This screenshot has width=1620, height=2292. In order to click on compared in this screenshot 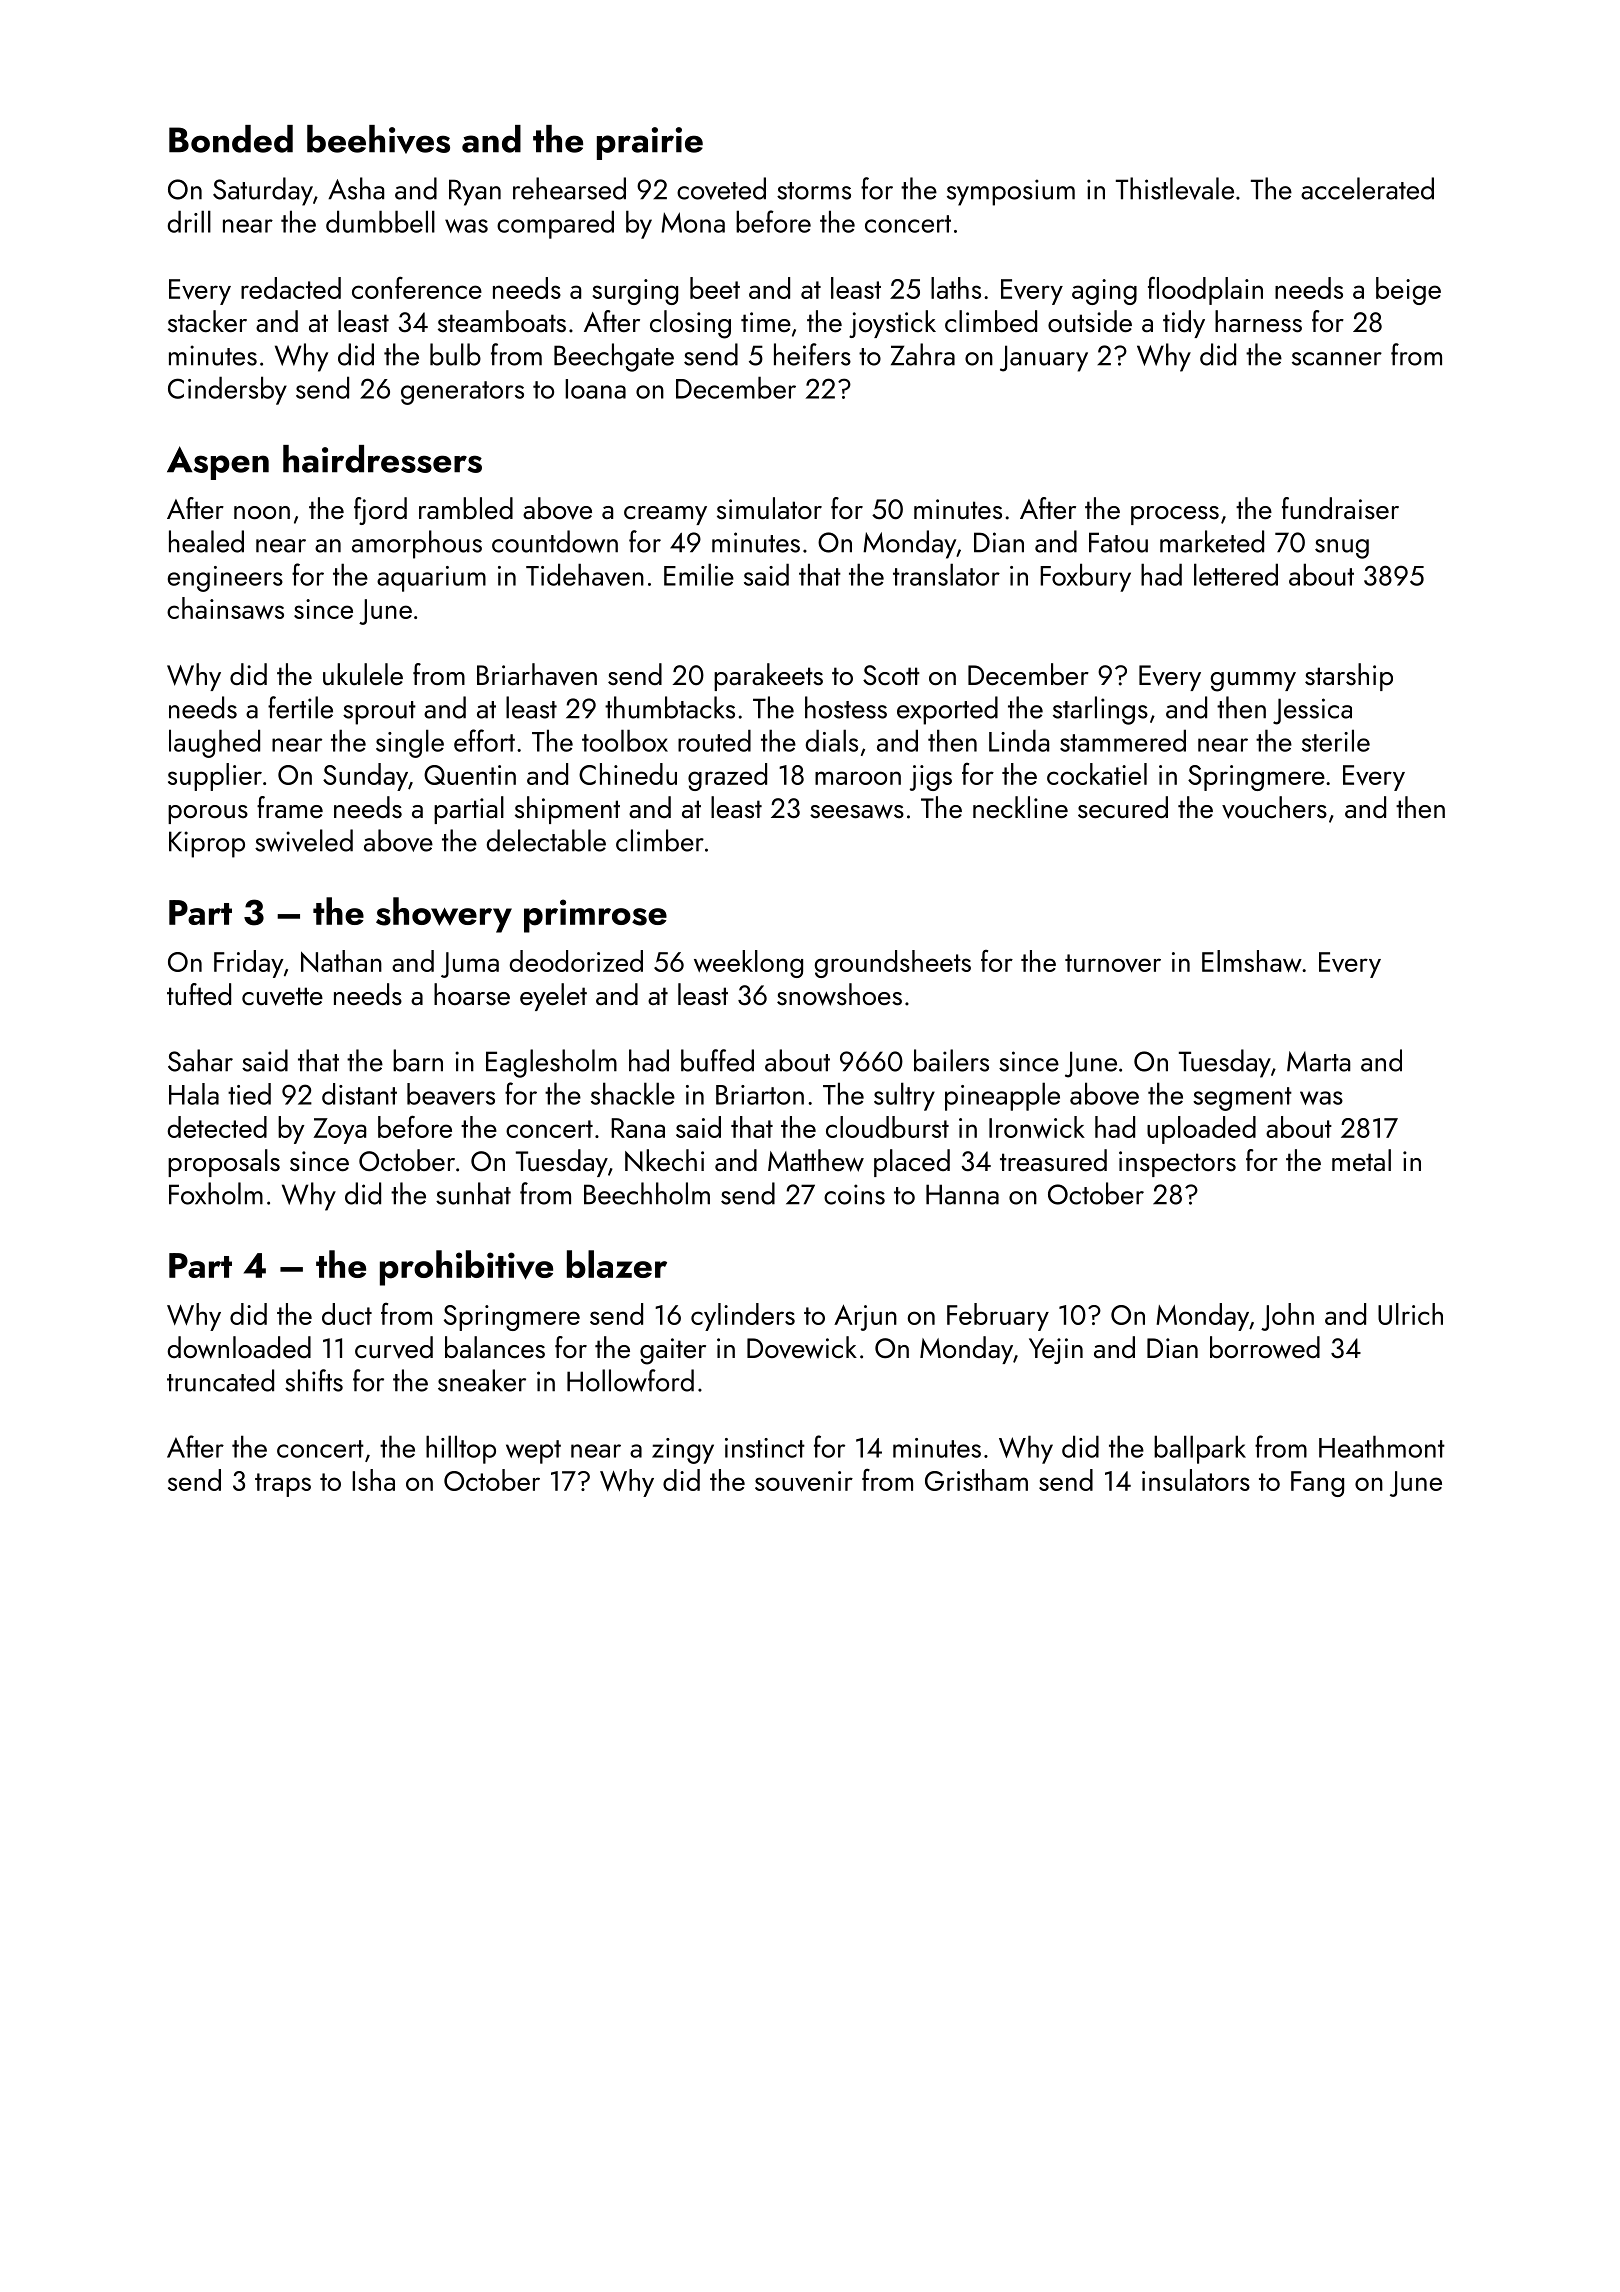, I will do `click(555, 224)`.
